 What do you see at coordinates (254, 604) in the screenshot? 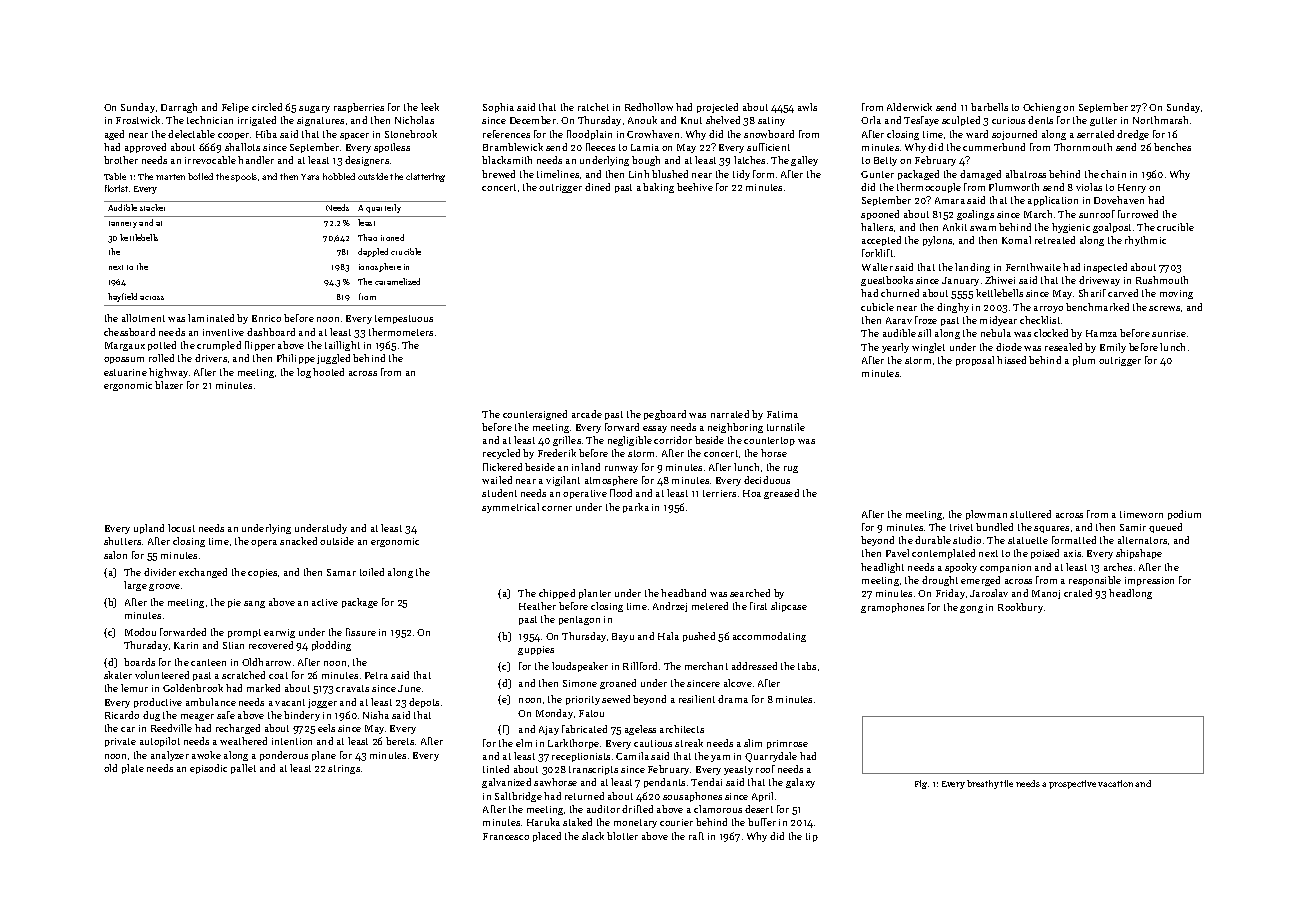
I see `sang` at bounding box center [254, 604].
